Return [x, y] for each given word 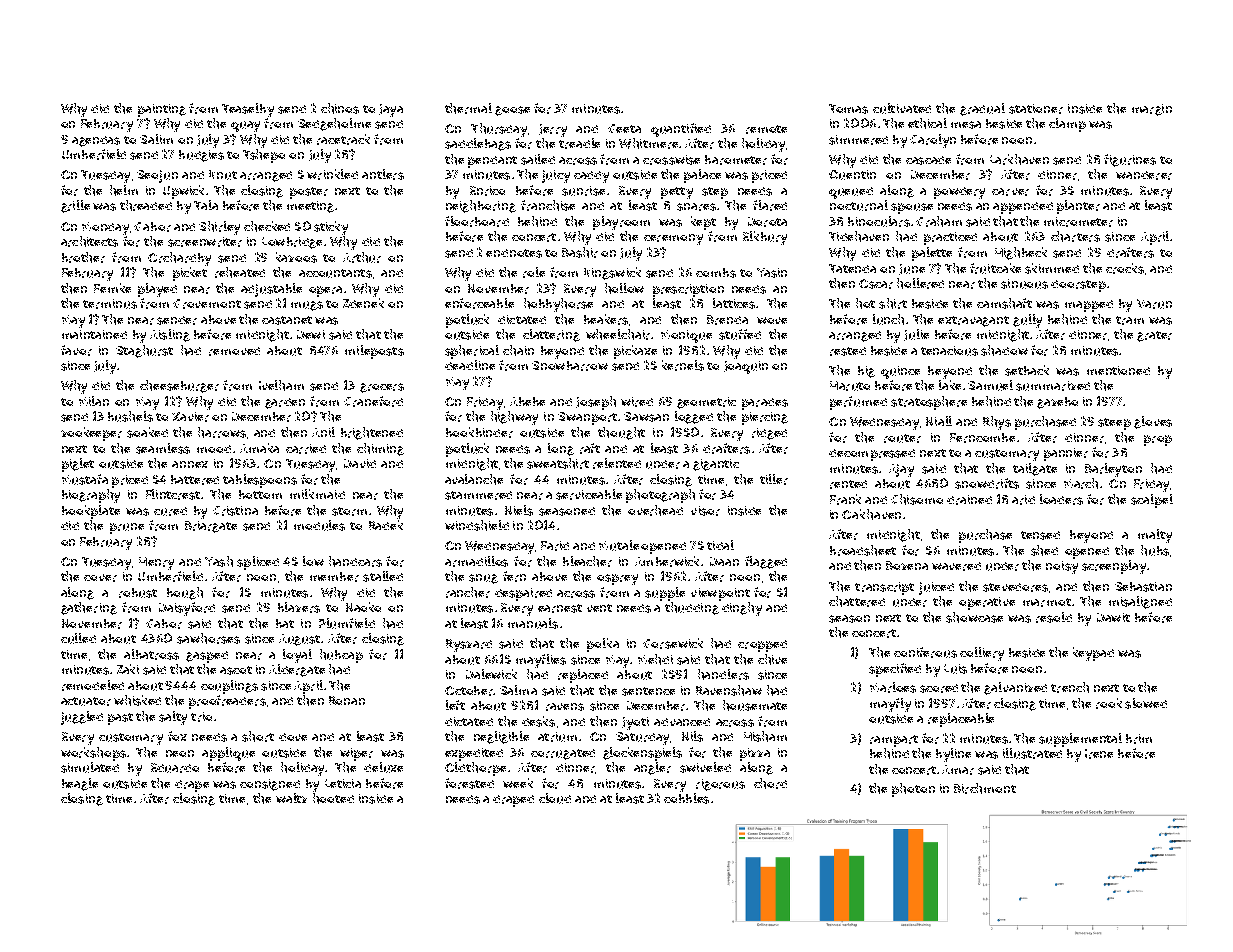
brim [1139, 739]
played [157, 290]
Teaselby [248, 110]
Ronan [347, 700]
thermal [468, 108]
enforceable [479, 303]
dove [293, 737]
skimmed [1052, 268]
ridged [769, 434]
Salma [518, 690]
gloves [1153, 422]
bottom [260, 494]
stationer [1036, 109]
